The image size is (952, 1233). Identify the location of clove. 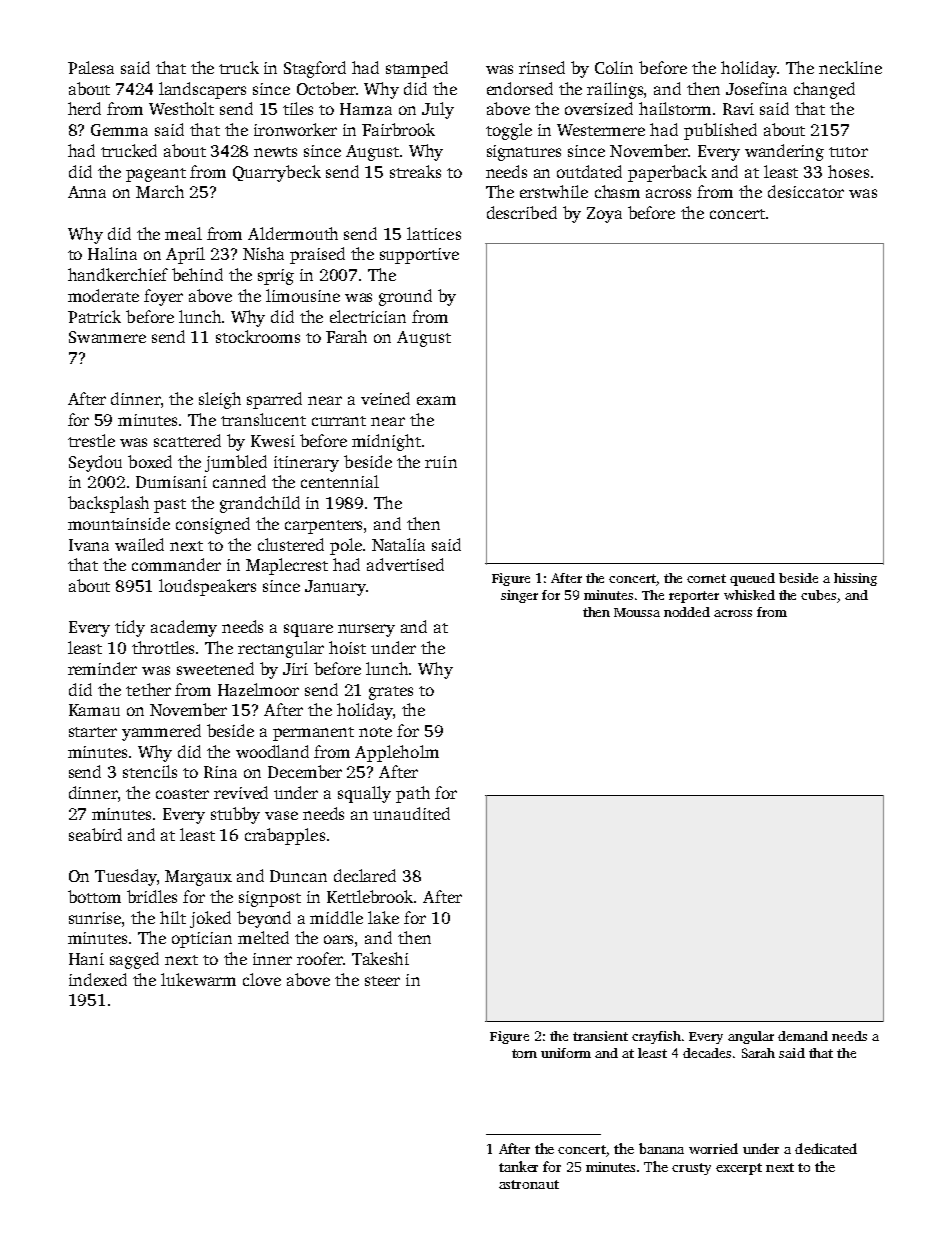
(262, 979).
